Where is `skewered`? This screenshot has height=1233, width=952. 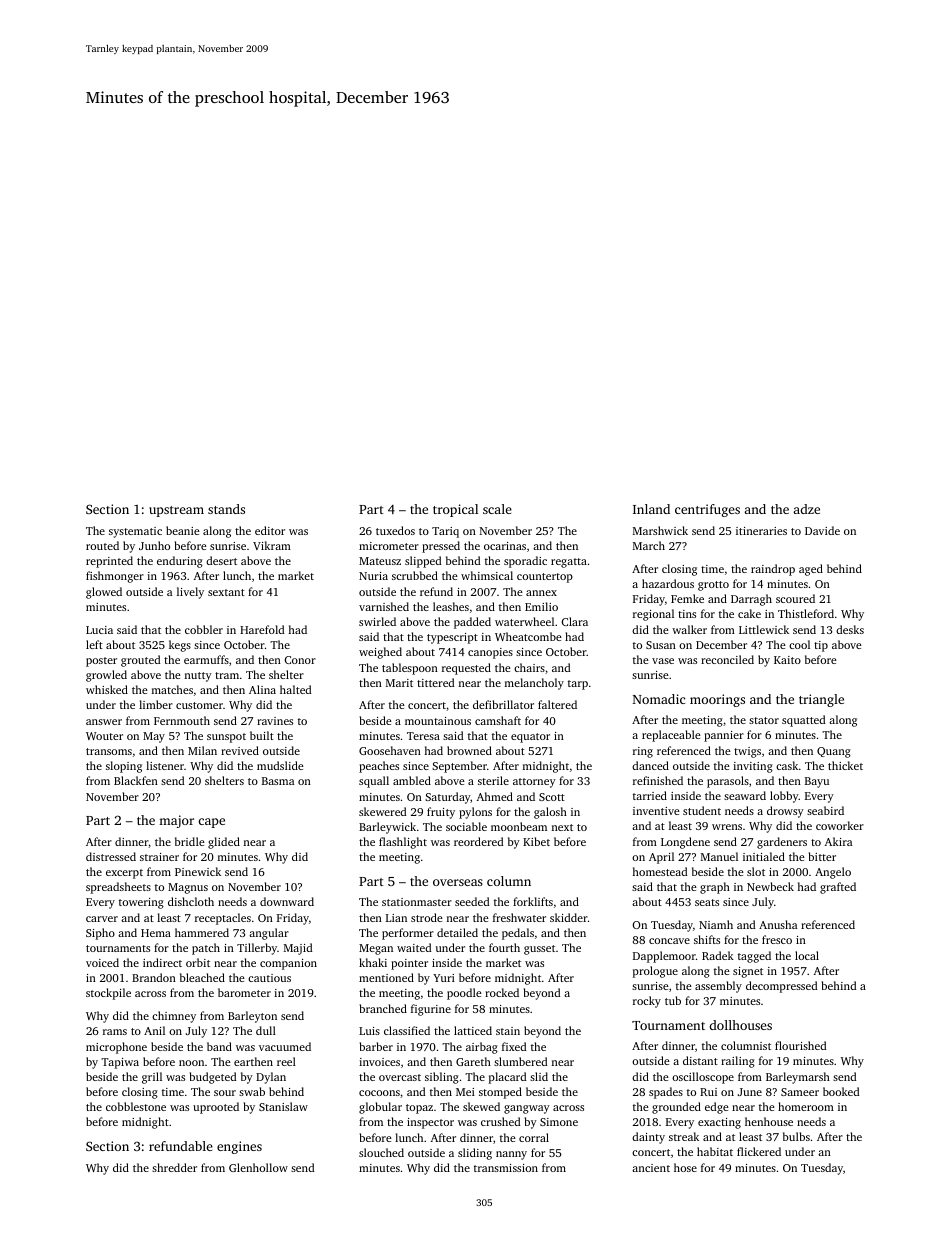
skewered is located at coordinates (382, 811).
